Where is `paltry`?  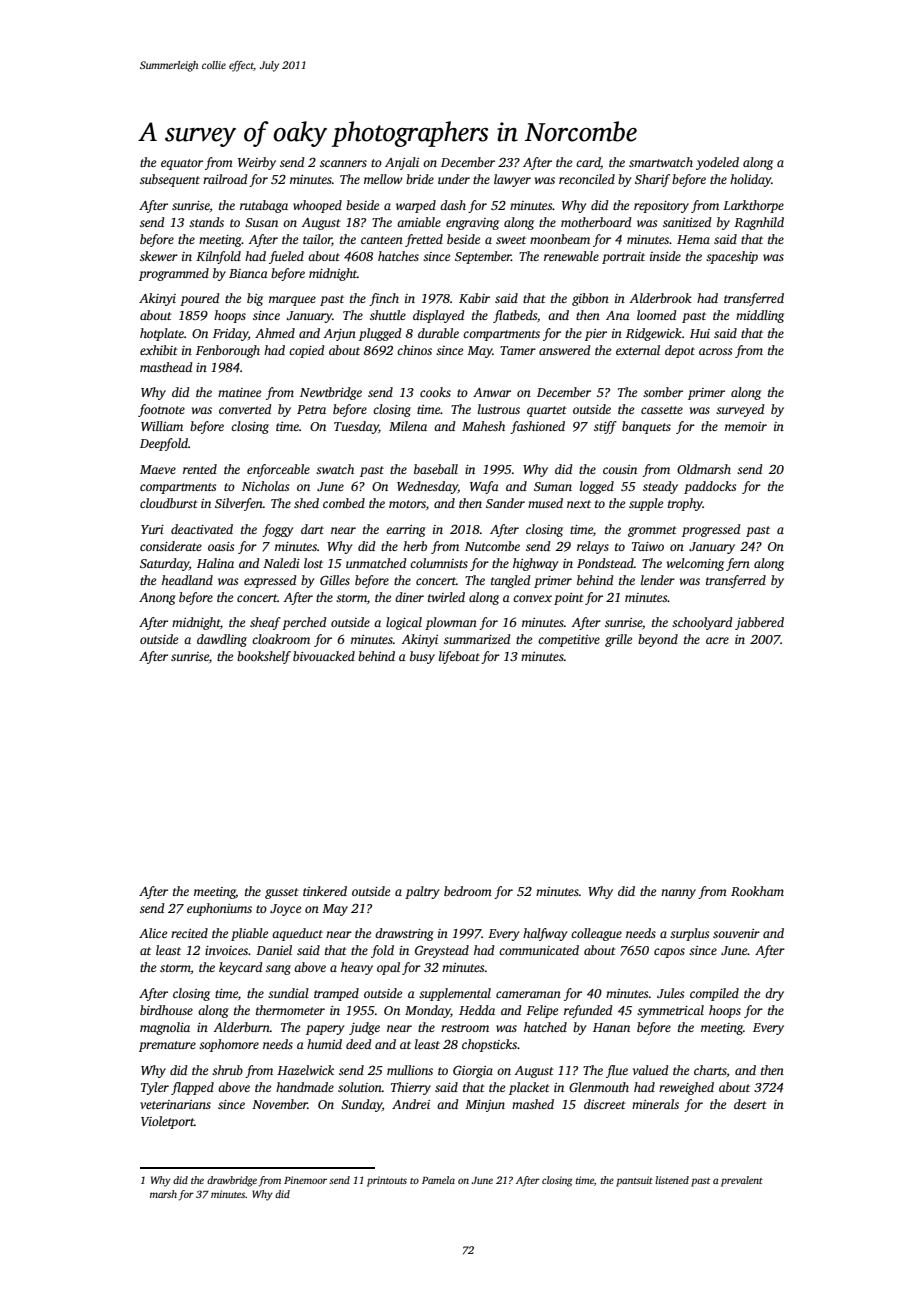
paltry is located at coordinates (422, 892).
